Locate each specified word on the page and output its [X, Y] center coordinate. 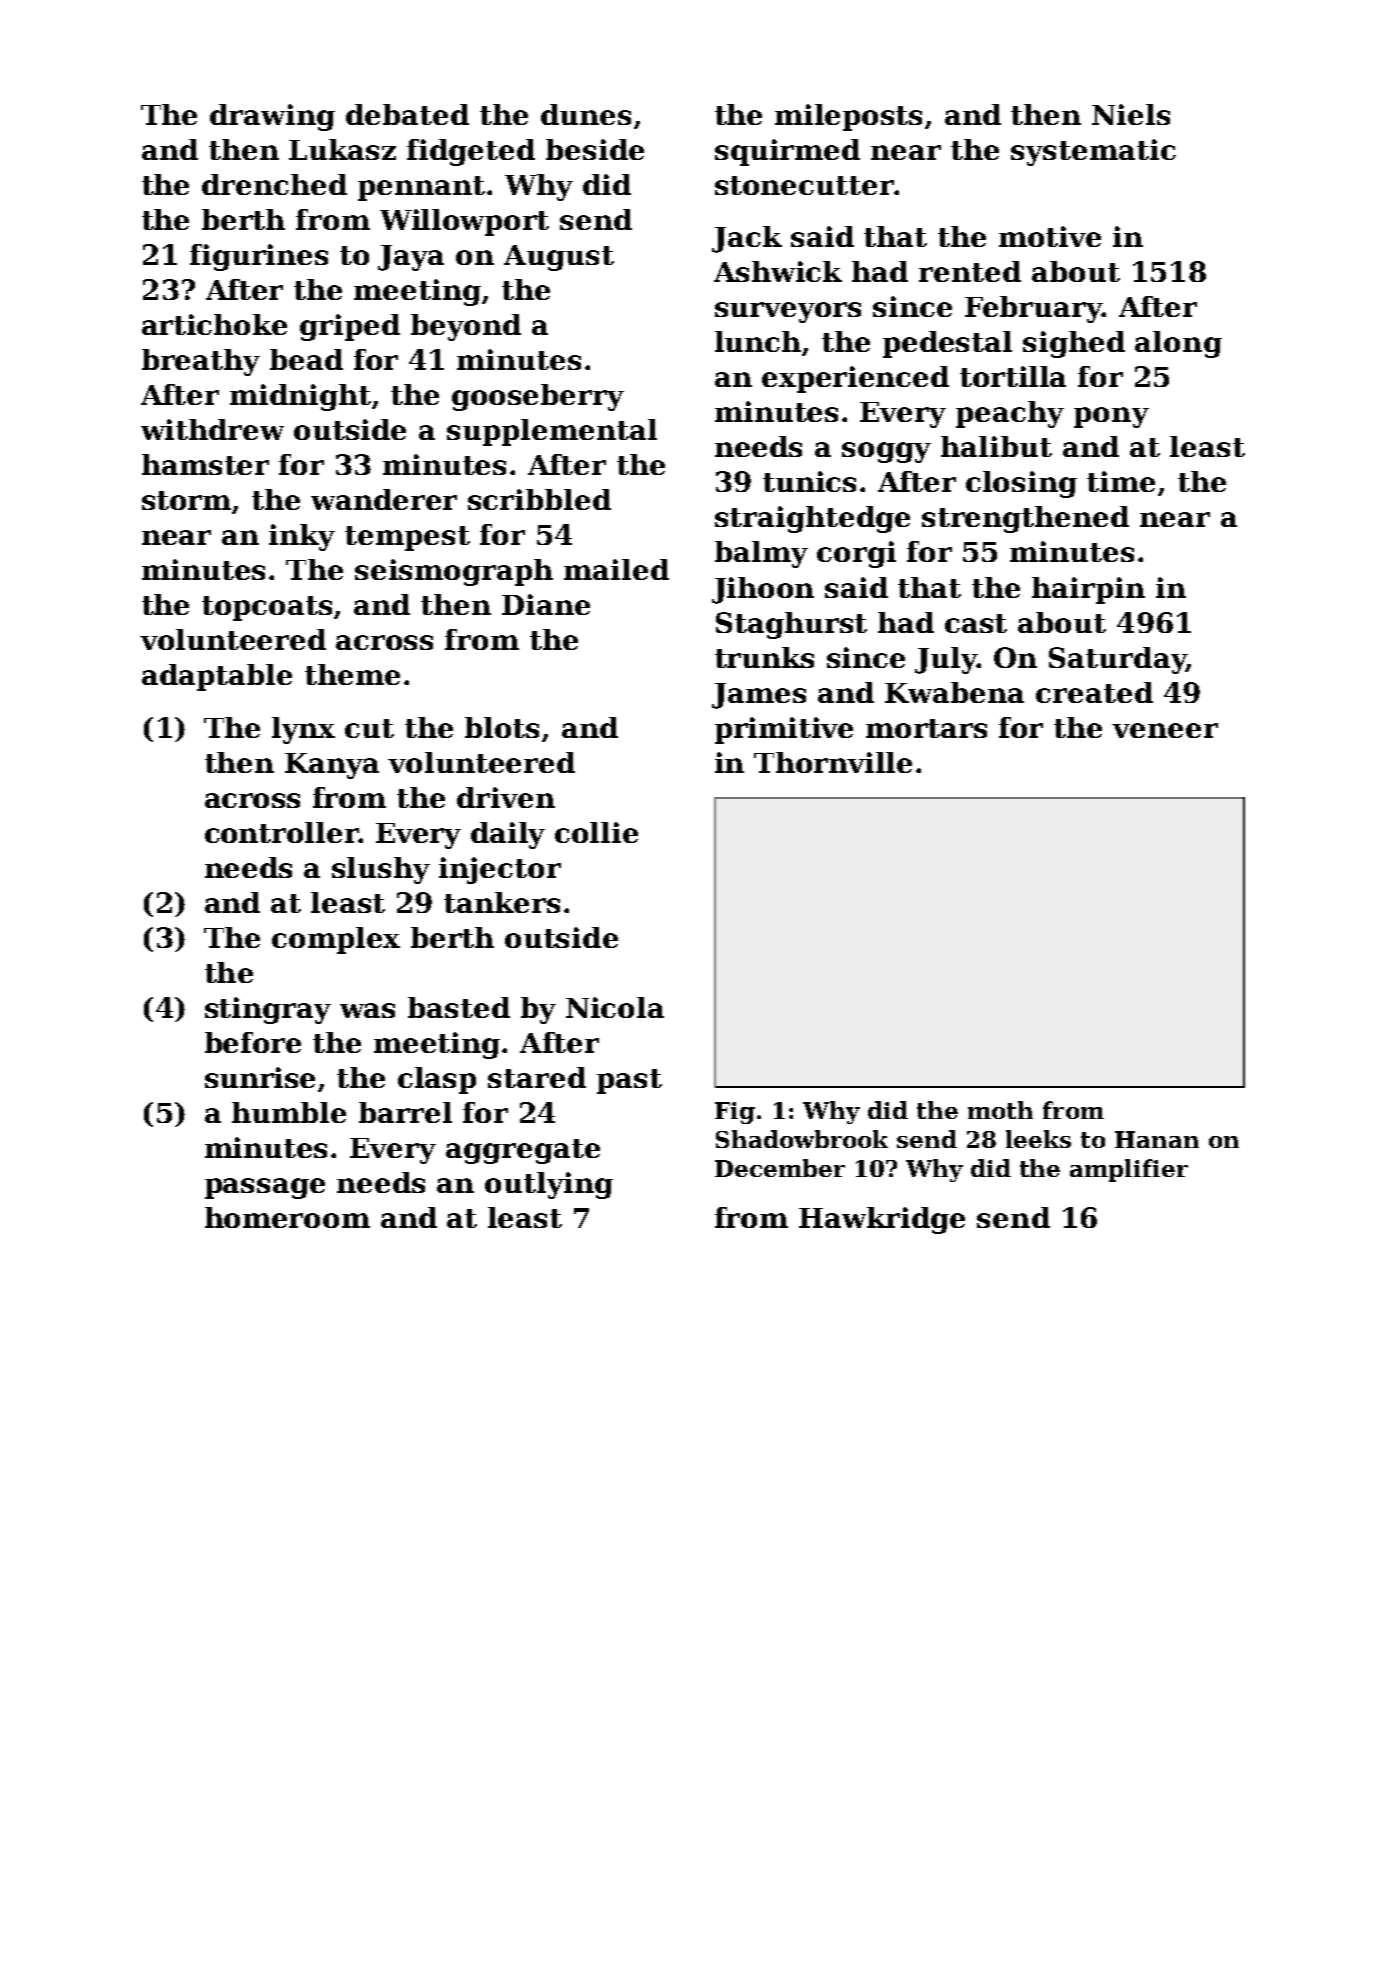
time [1121, 481]
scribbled [539, 499]
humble [289, 1112]
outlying [549, 1185]
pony [1111, 417]
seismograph [454, 572]
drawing [272, 117]
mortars [926, 728]
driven [506, 797]
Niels [1131, 114]
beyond [466, 327]
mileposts [848, 117]
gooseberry [538, 397]
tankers [502, 902]
